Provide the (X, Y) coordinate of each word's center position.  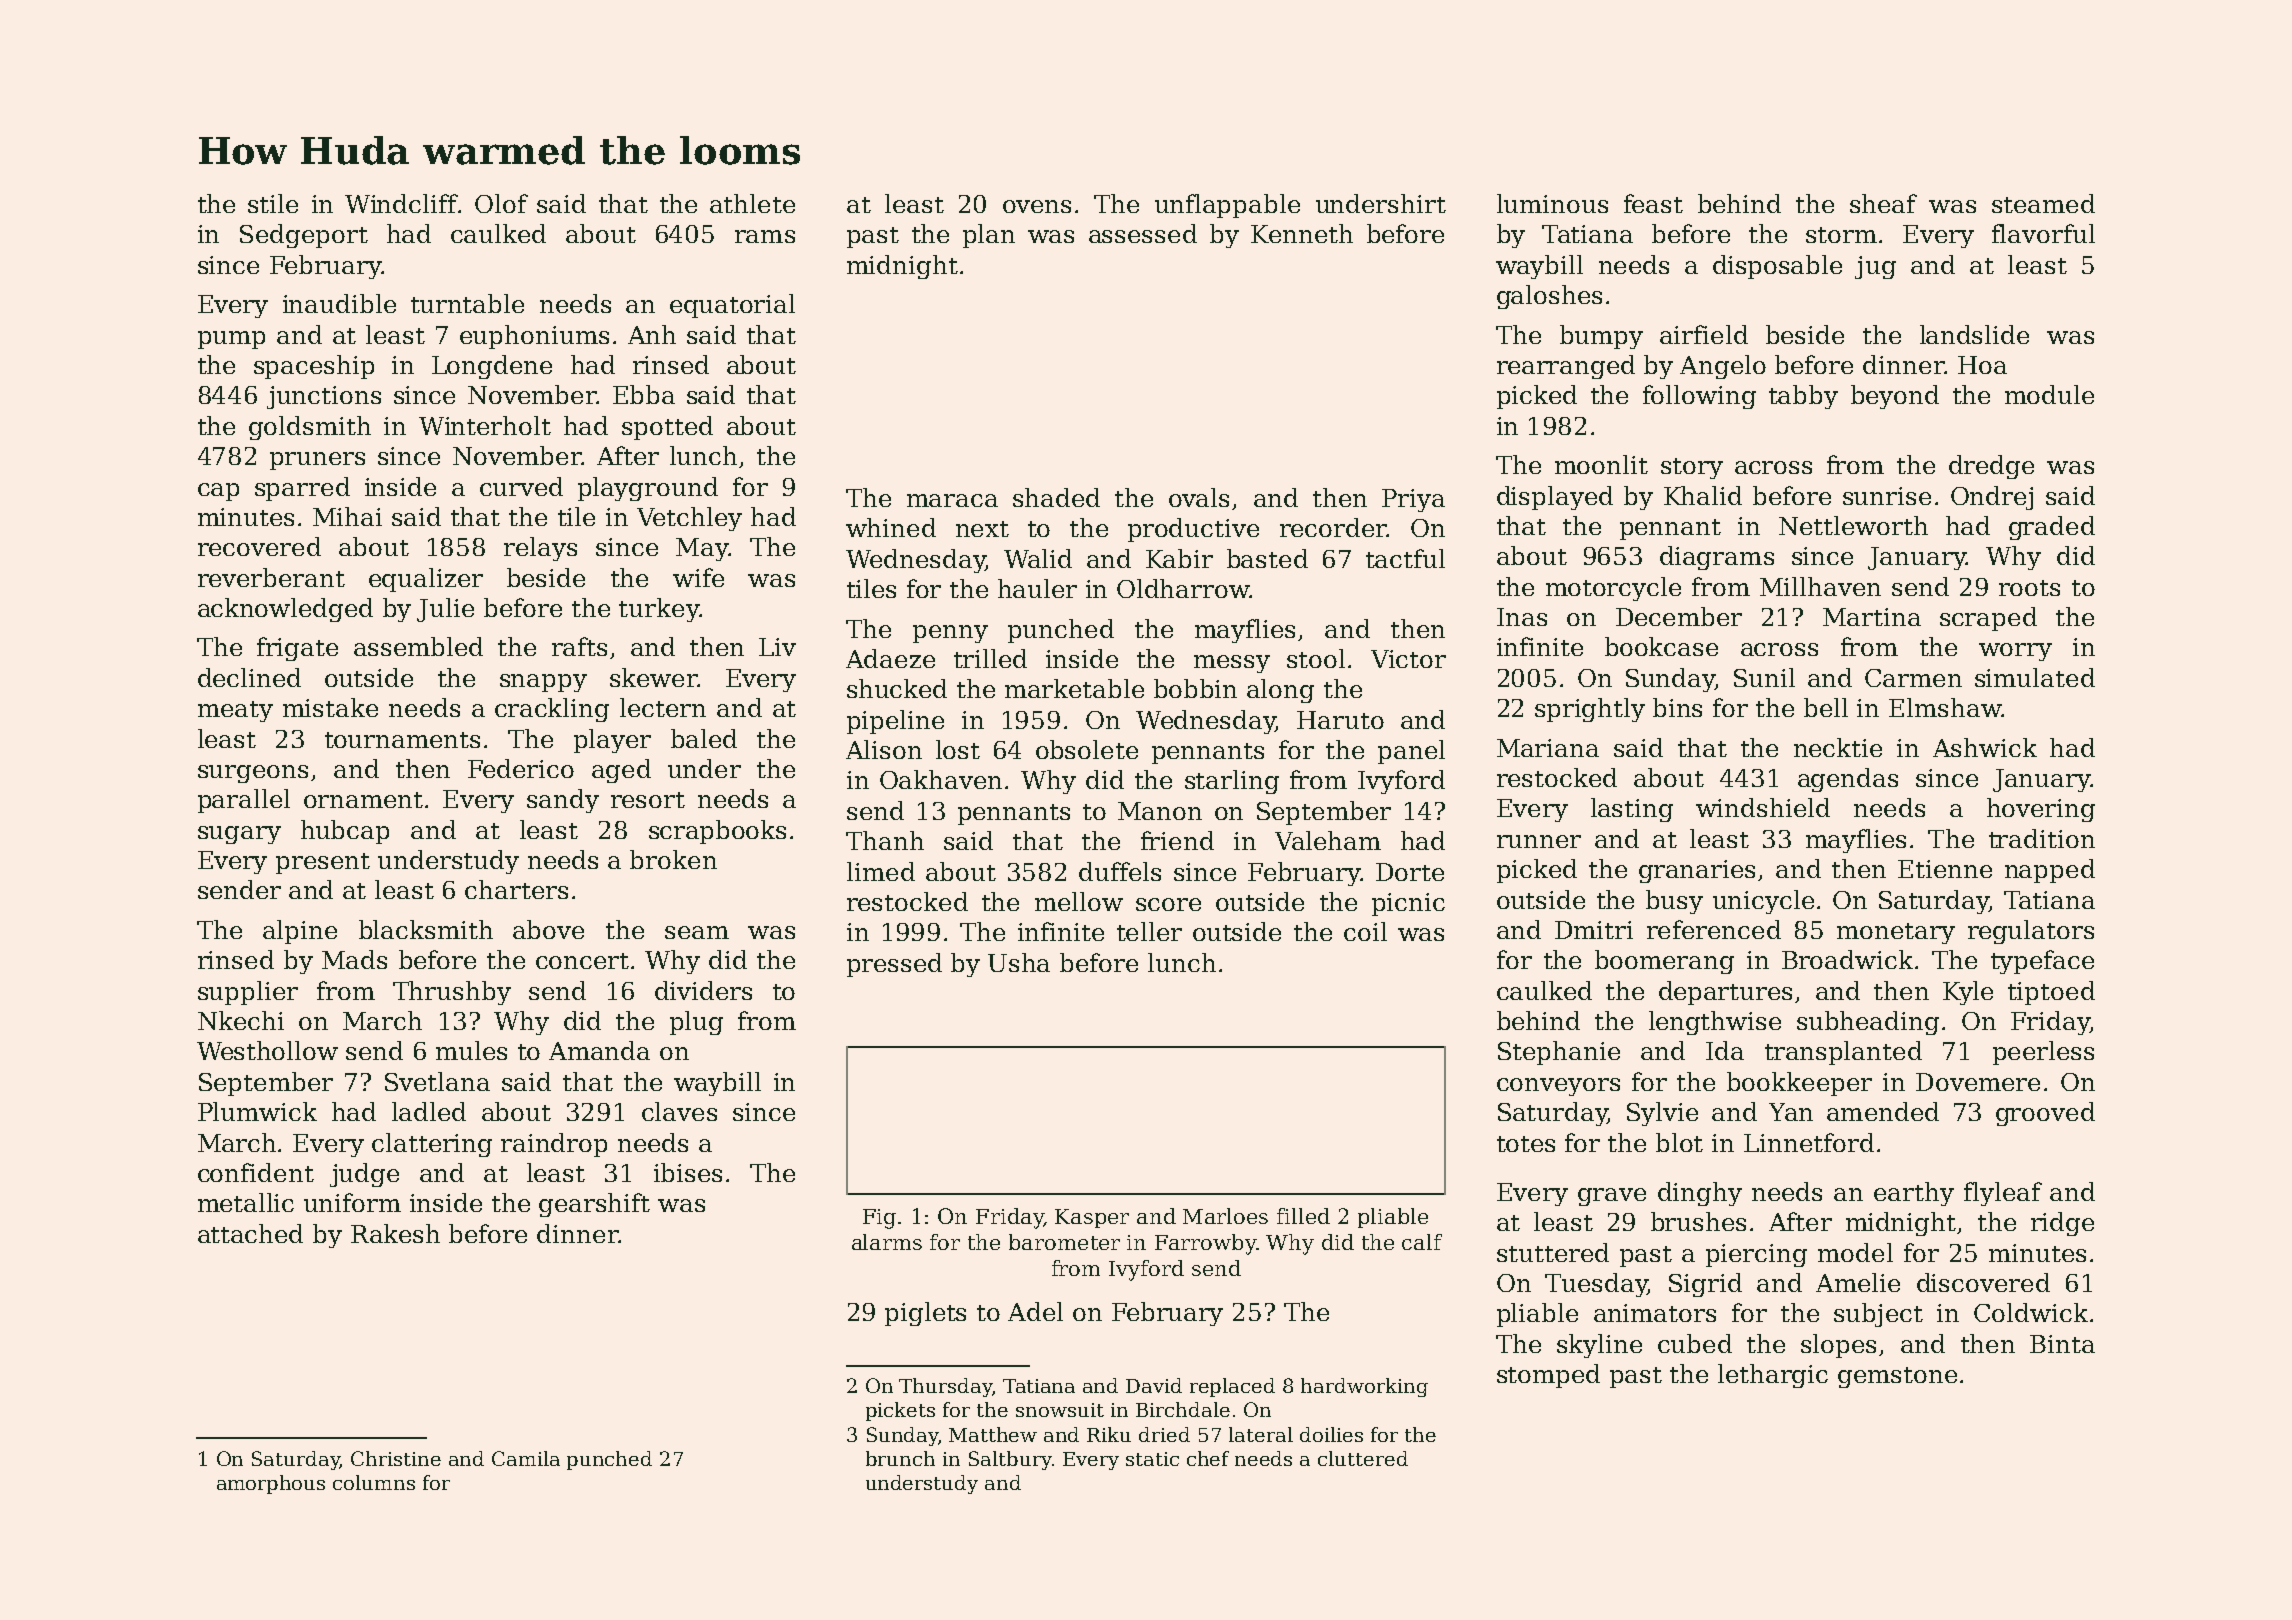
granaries (1697, 871)
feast (1653, 203)
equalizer (426, 580)
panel (1411, 752)
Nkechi (241, 1020)
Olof (501, 203)
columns (374, 1482)
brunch (900, 1458)
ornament (363, 800)
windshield (1763, 807)
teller (1149, 931)
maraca (952, 500)
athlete (752, 203)
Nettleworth (1853, 525)
